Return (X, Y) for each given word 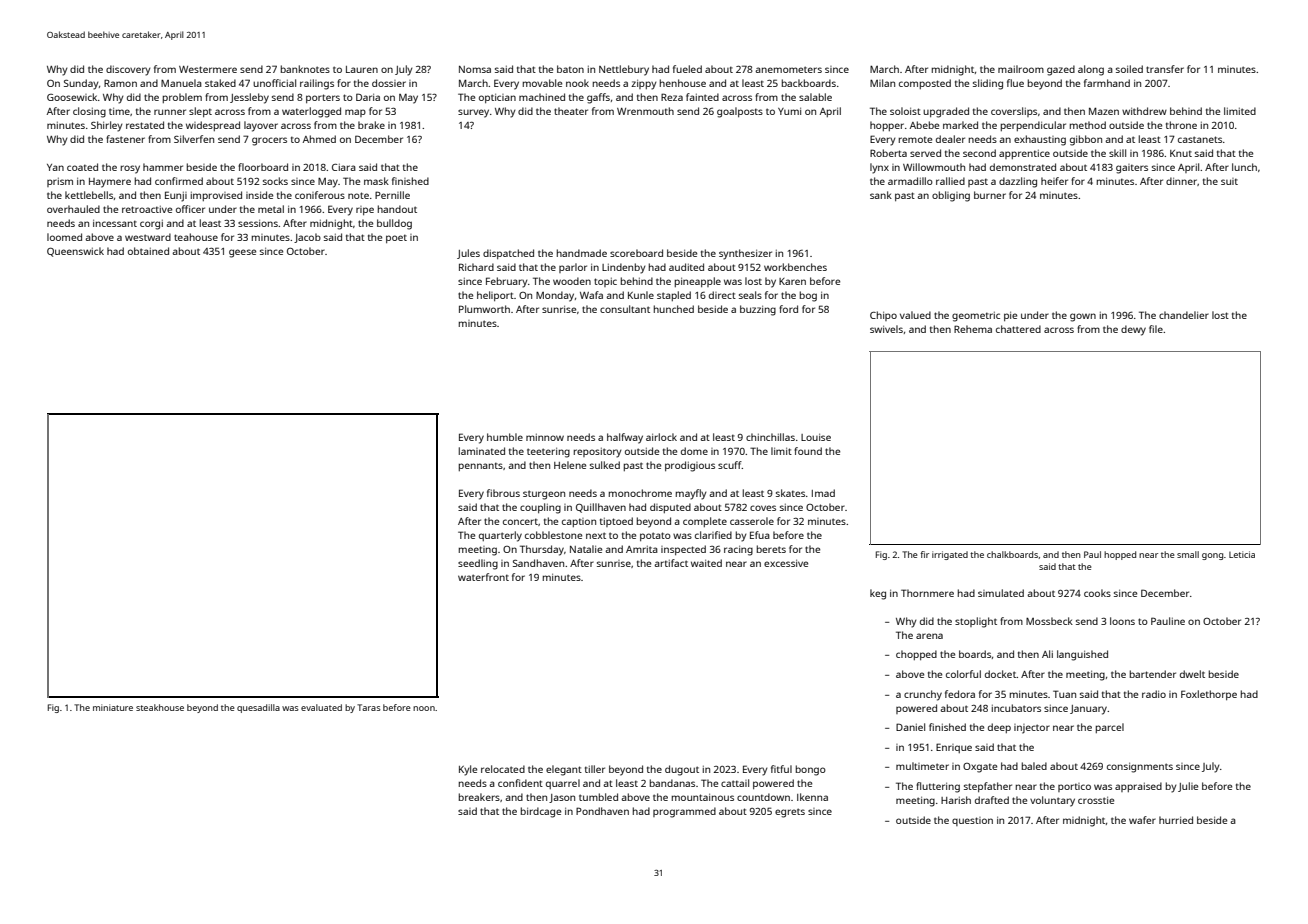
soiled (1129, 69)
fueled (687, 69)
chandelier (1184, 315)
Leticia (1242, 554)
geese (242, 253)
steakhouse (160, 707)
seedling (478, 564)
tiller (595, 769)
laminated (482, 451)
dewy (1133, 330)
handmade (582, 253)
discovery (128, 70)
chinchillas (770, 437)
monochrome (640, 493)
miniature (113, 707)
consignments (1140, 768)
